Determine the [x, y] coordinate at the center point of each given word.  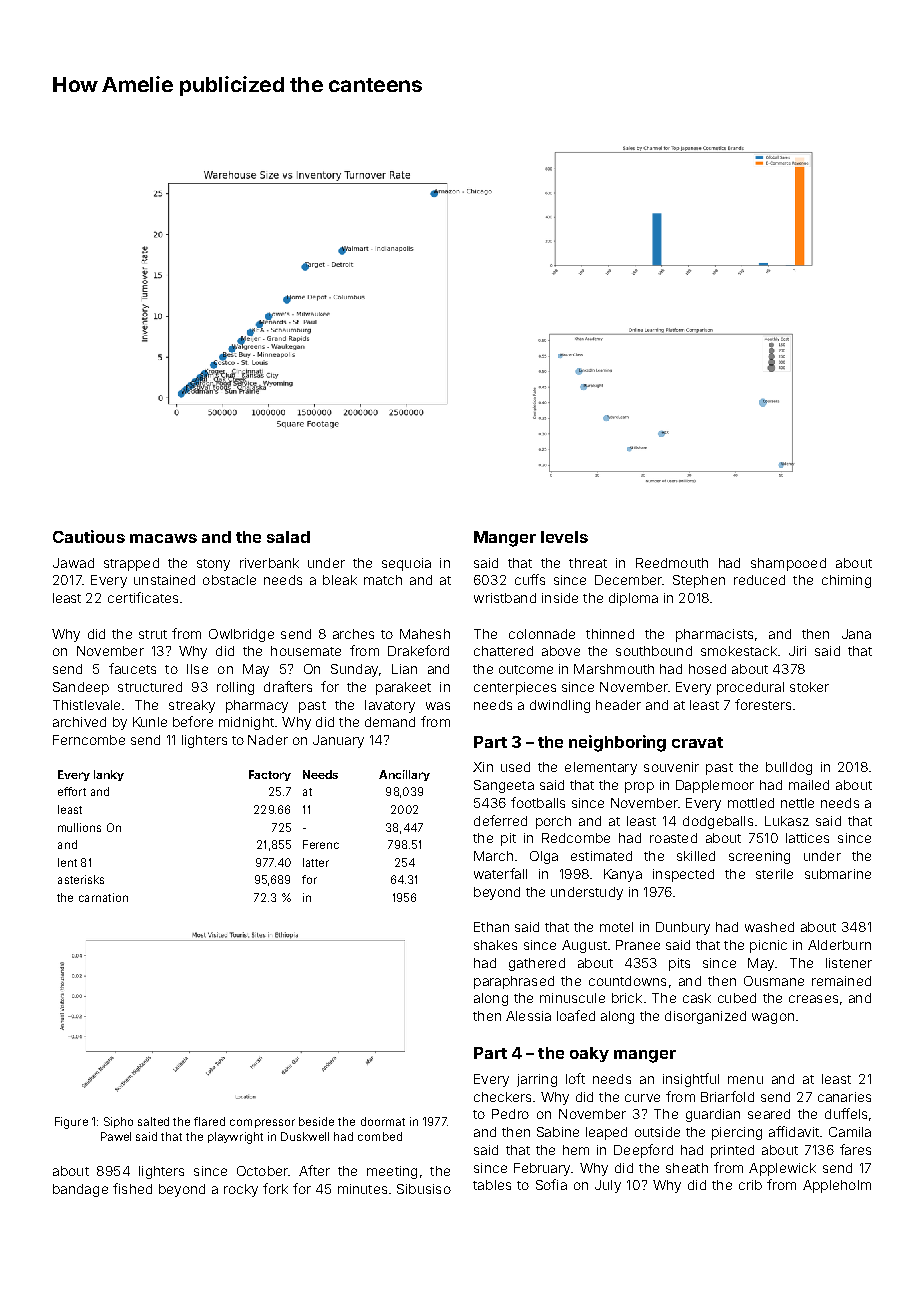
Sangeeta [504, 786]
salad [288, 537]
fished [132, 1188]
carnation [103, 897]
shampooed [788, 564]
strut [153, 634]
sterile [774, 874]
